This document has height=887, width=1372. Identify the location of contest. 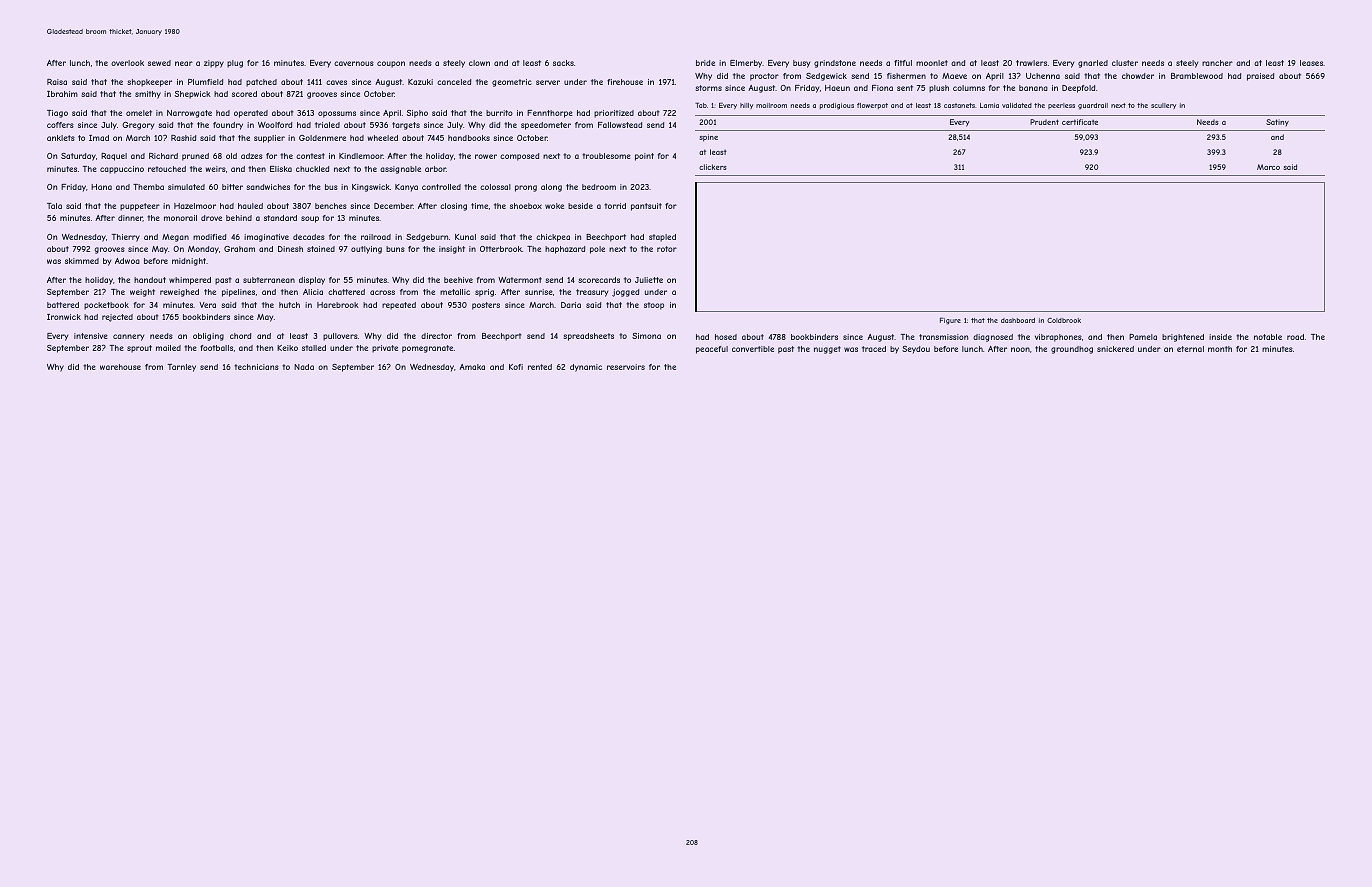
(310, 156).
